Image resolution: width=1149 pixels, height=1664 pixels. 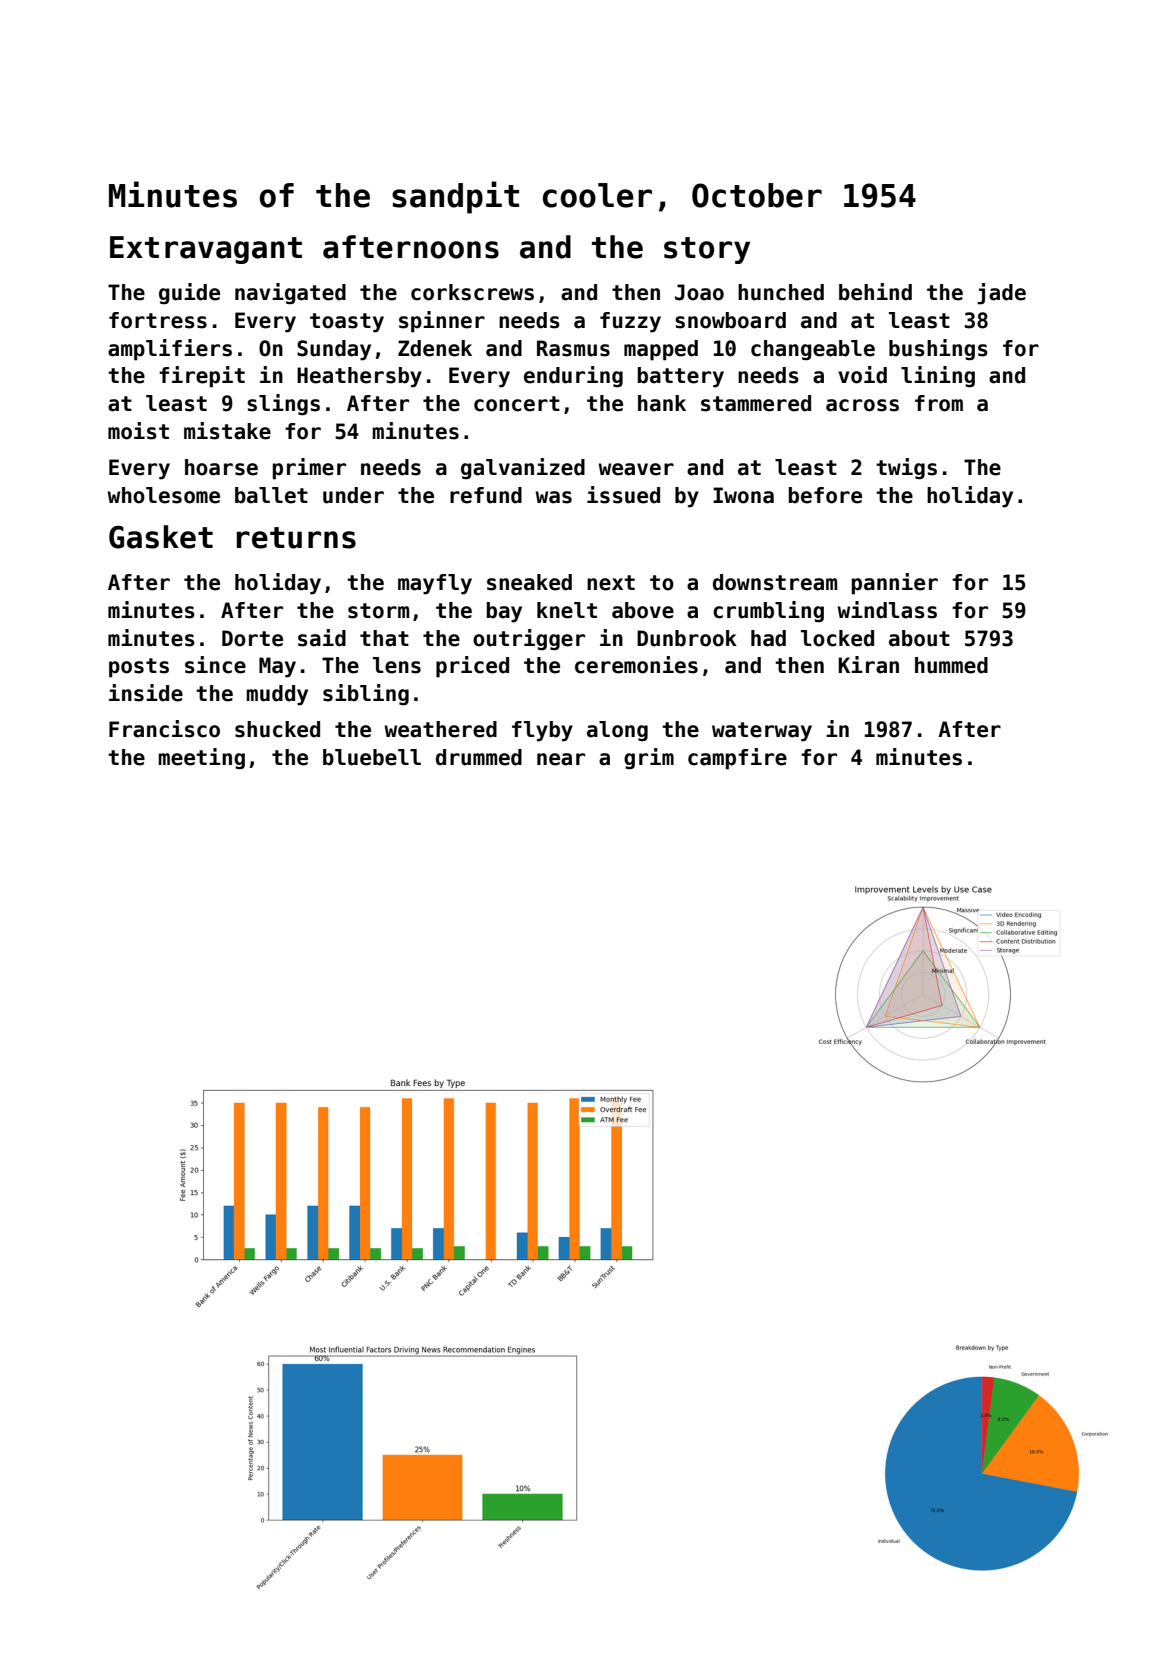 What do you see at coordinates (296, 538) in the image?
I see `returns` at bounding box center [296, 538].
